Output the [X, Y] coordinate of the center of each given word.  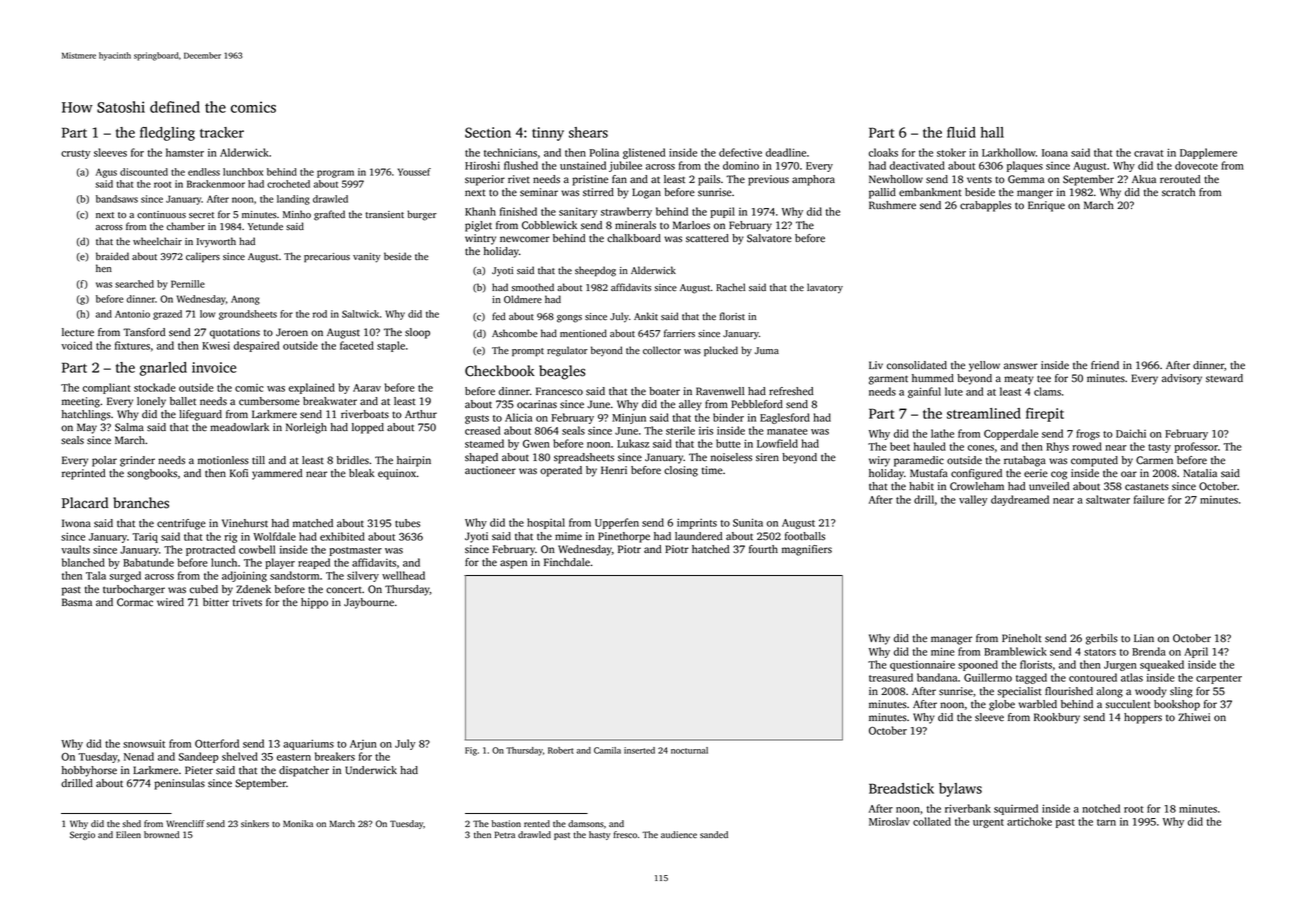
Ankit [646, 316]
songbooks [152, 474]
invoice [214, 367]
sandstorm [294, 575]
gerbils [1102, 639]
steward [1224, 378]
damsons [586, 823]
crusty [75, 154]
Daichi [1131, 433]
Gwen [536, 444]
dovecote [1196, 165]
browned [161, 834]
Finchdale [567, 562]
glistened [644, 153]
